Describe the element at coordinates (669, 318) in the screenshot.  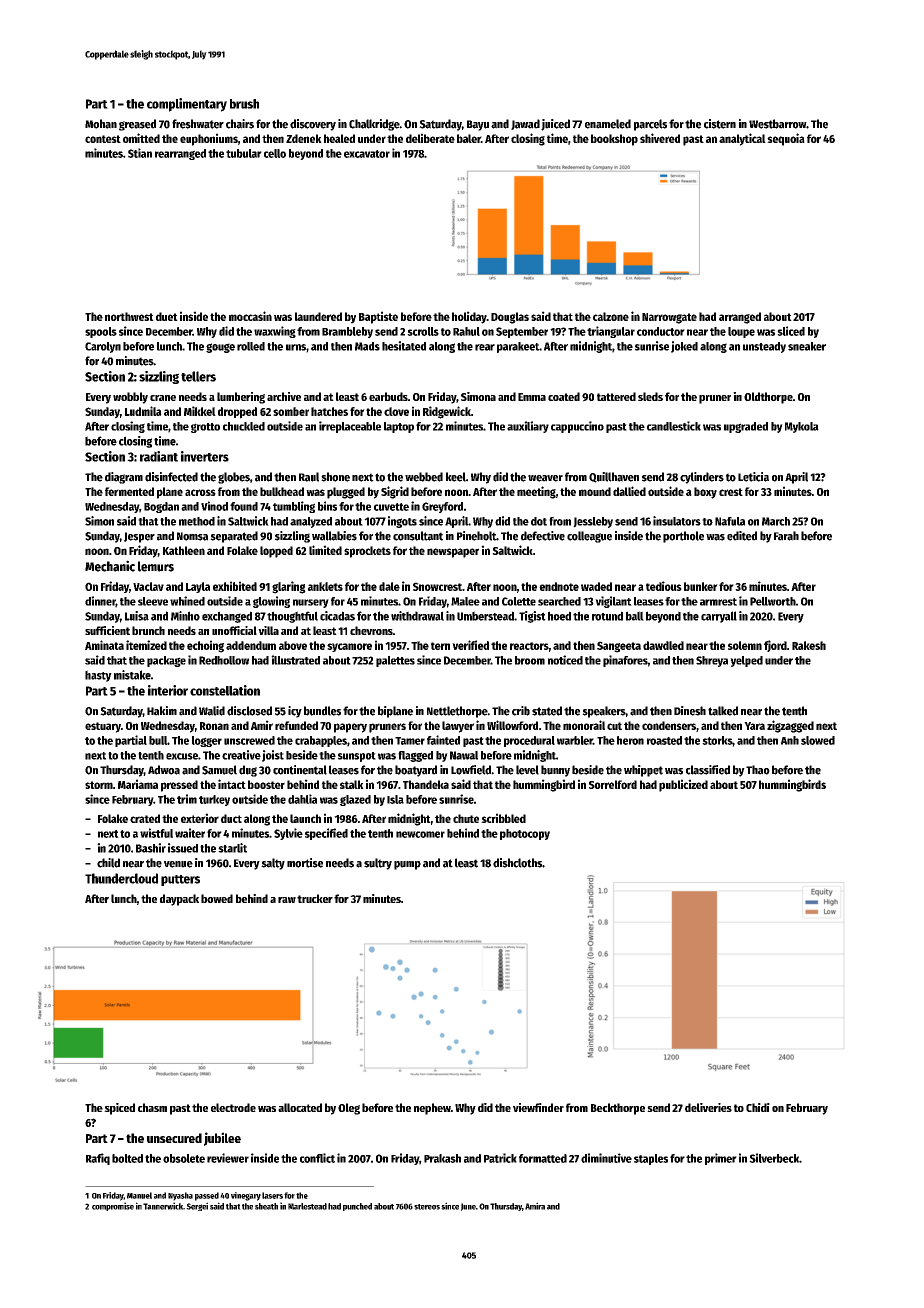
I see `Narrowgate` at that location.
